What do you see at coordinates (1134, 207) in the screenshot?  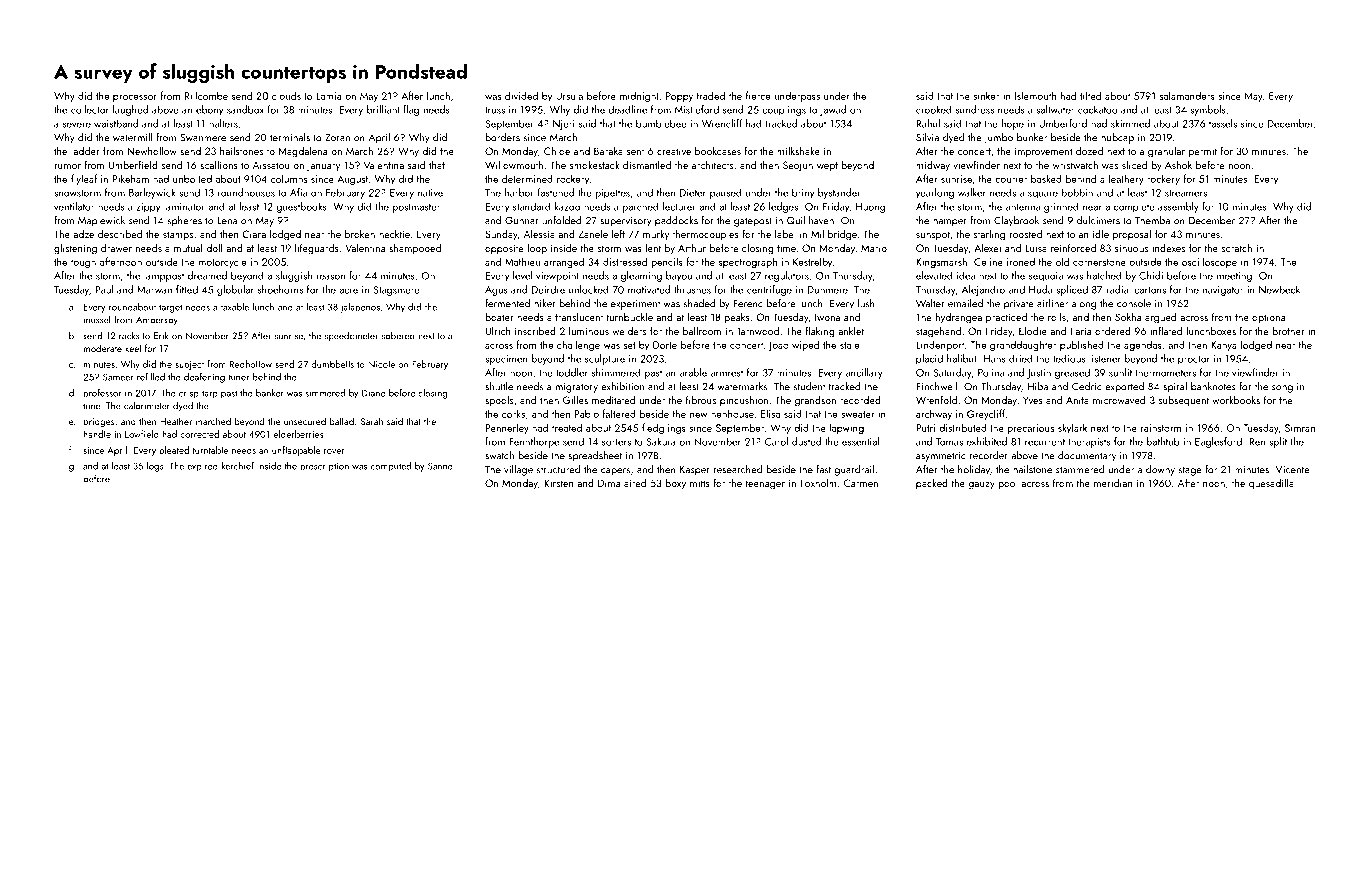 I see `complete` at bounding box center [1134, 207].
